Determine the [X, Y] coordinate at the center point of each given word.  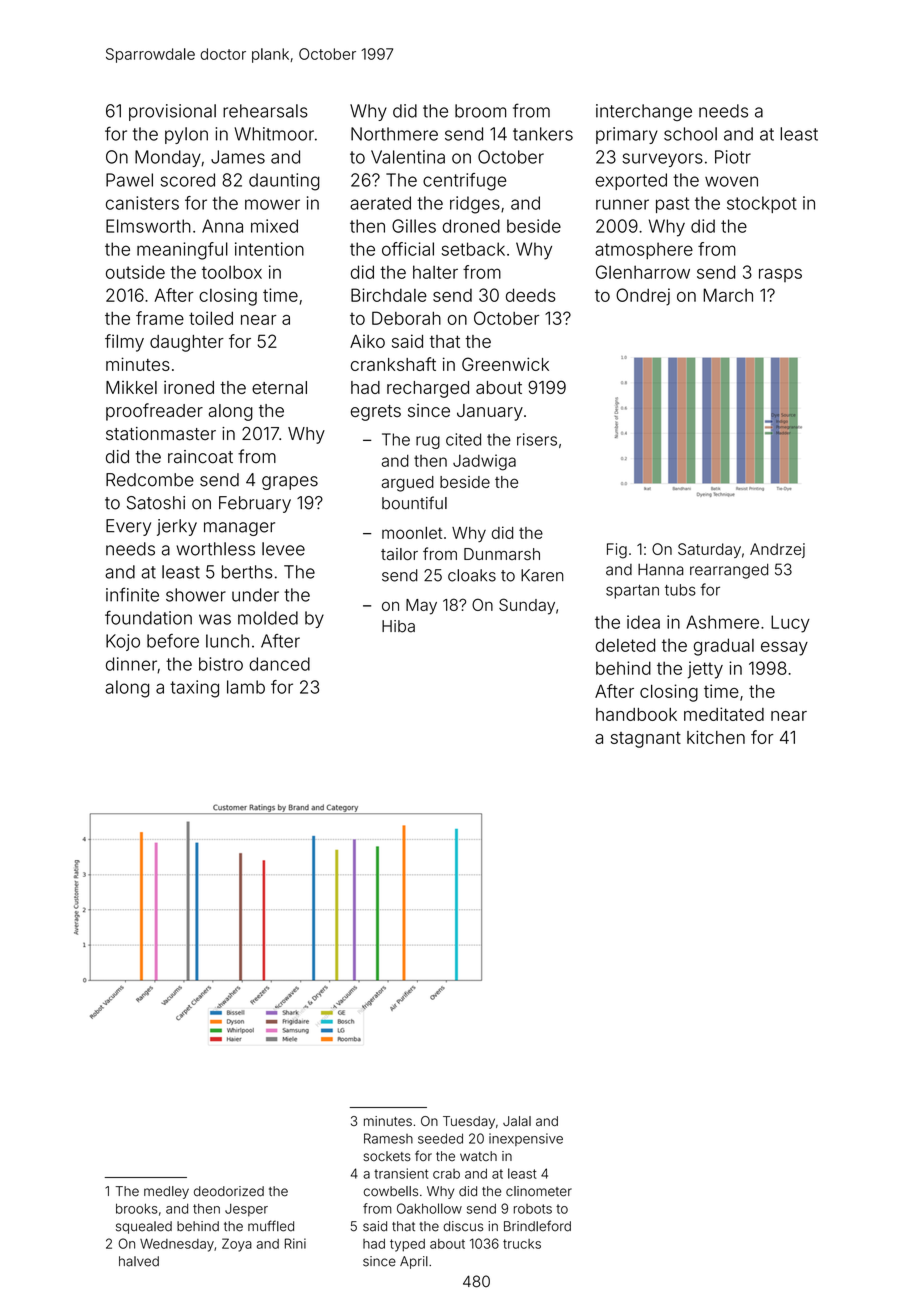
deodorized [229, 1191]
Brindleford [537, 1226]
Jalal [517, 1121]
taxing [194, 689]
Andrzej [777, 550]
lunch [227, 641]
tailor [399, 554]
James [238, 157]
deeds [531, 295]
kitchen [716, 737]
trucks [522, 1244]
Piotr [733, 157]
